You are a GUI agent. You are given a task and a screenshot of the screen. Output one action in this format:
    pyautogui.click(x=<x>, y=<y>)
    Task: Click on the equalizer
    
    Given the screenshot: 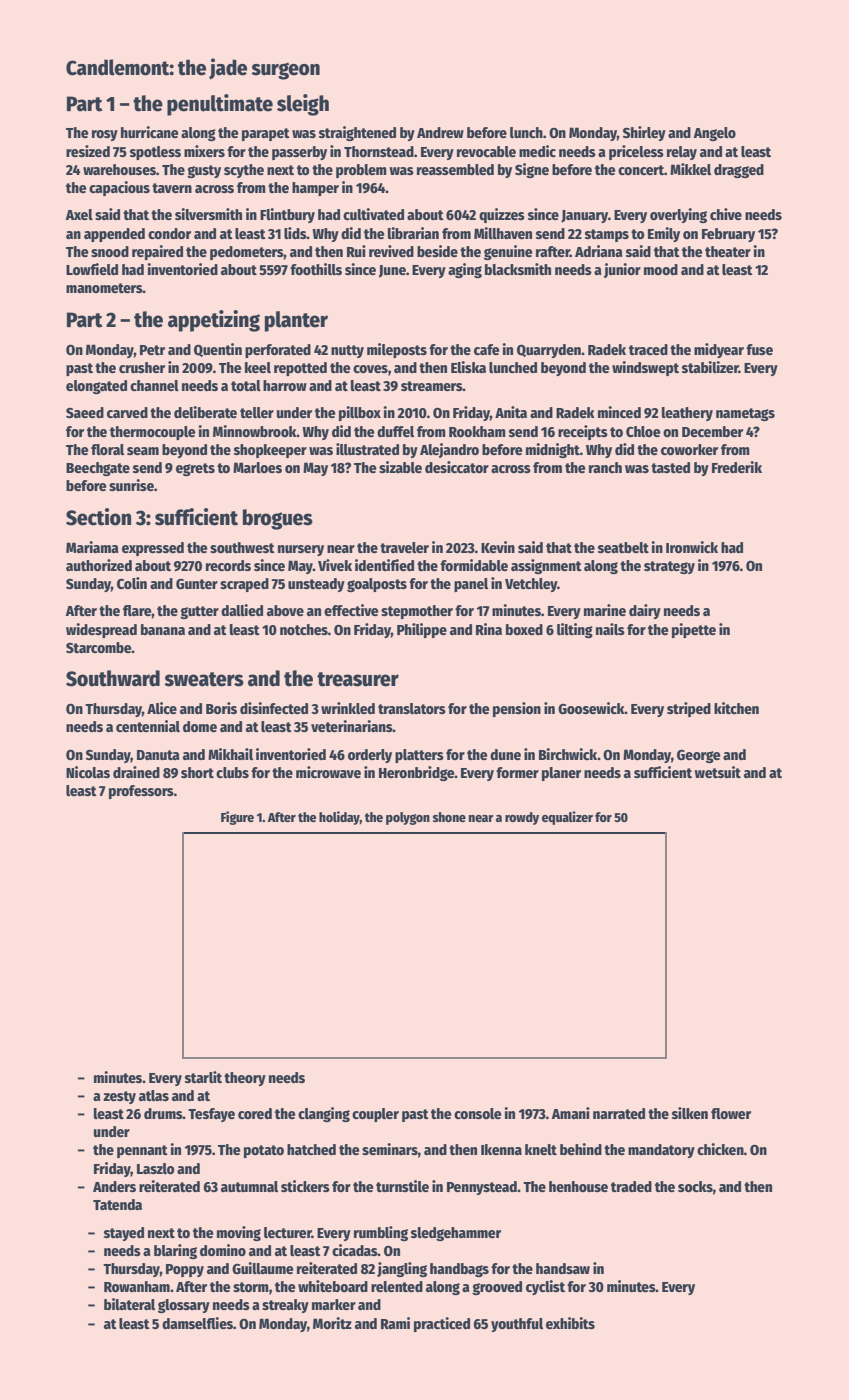 What is the action you would take?
    pyautogui.click(x=567, y=818)
